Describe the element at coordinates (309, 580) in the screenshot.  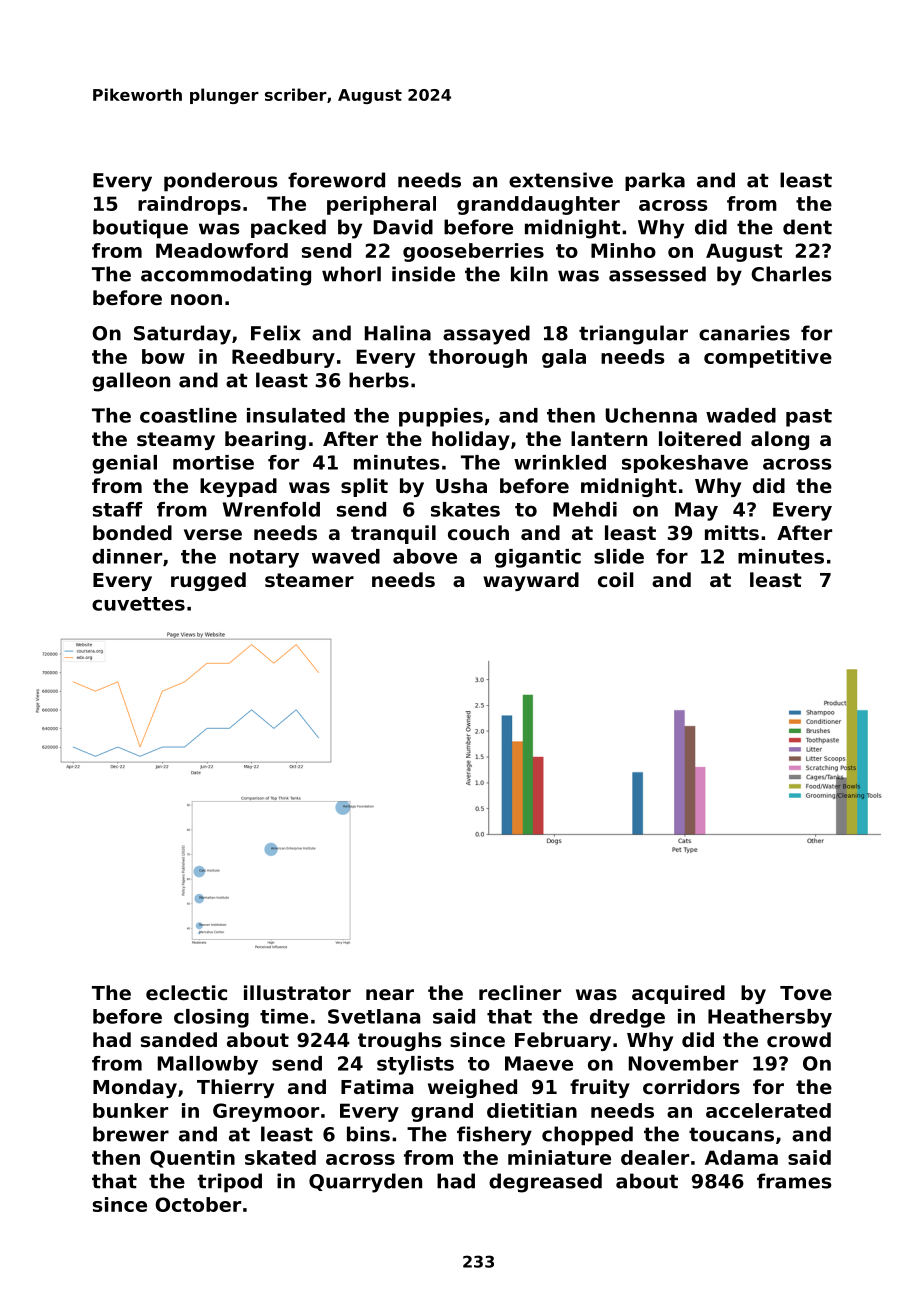
I see `steamer` at that location.
